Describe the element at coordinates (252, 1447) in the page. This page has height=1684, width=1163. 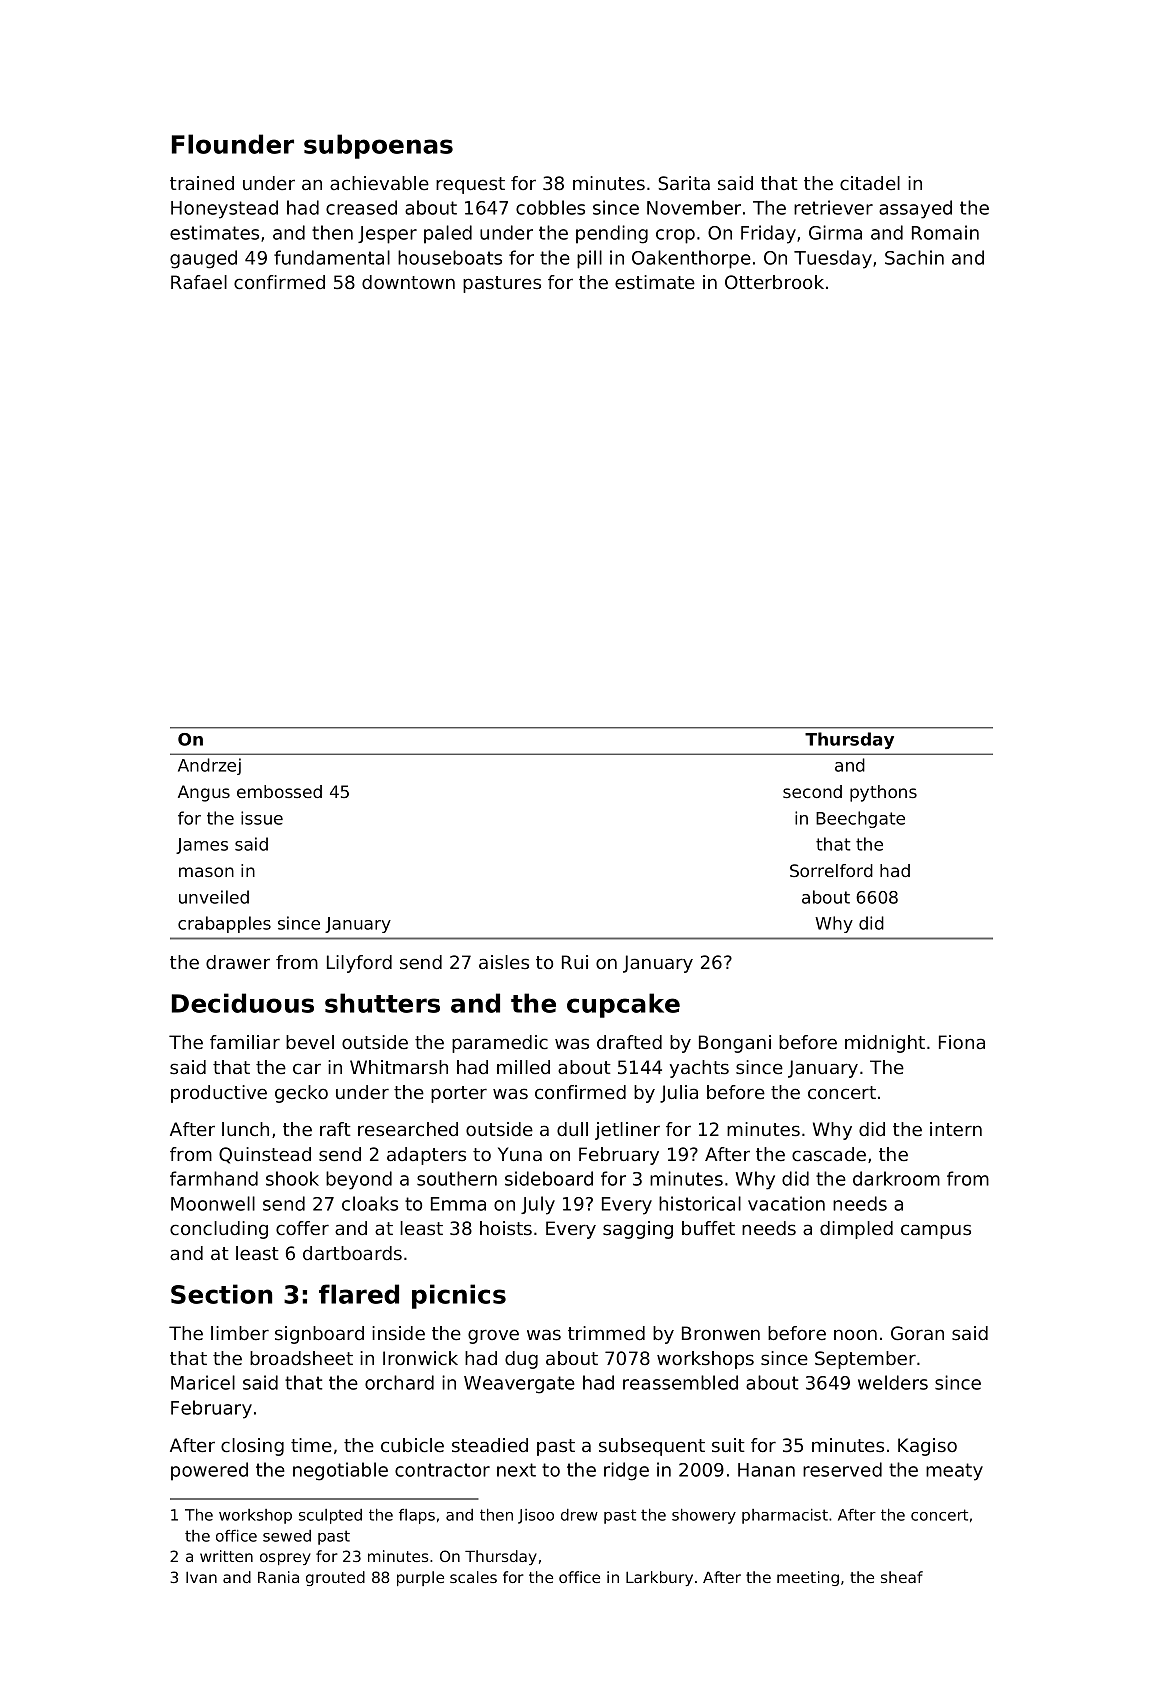
I see `closing` at that location.
